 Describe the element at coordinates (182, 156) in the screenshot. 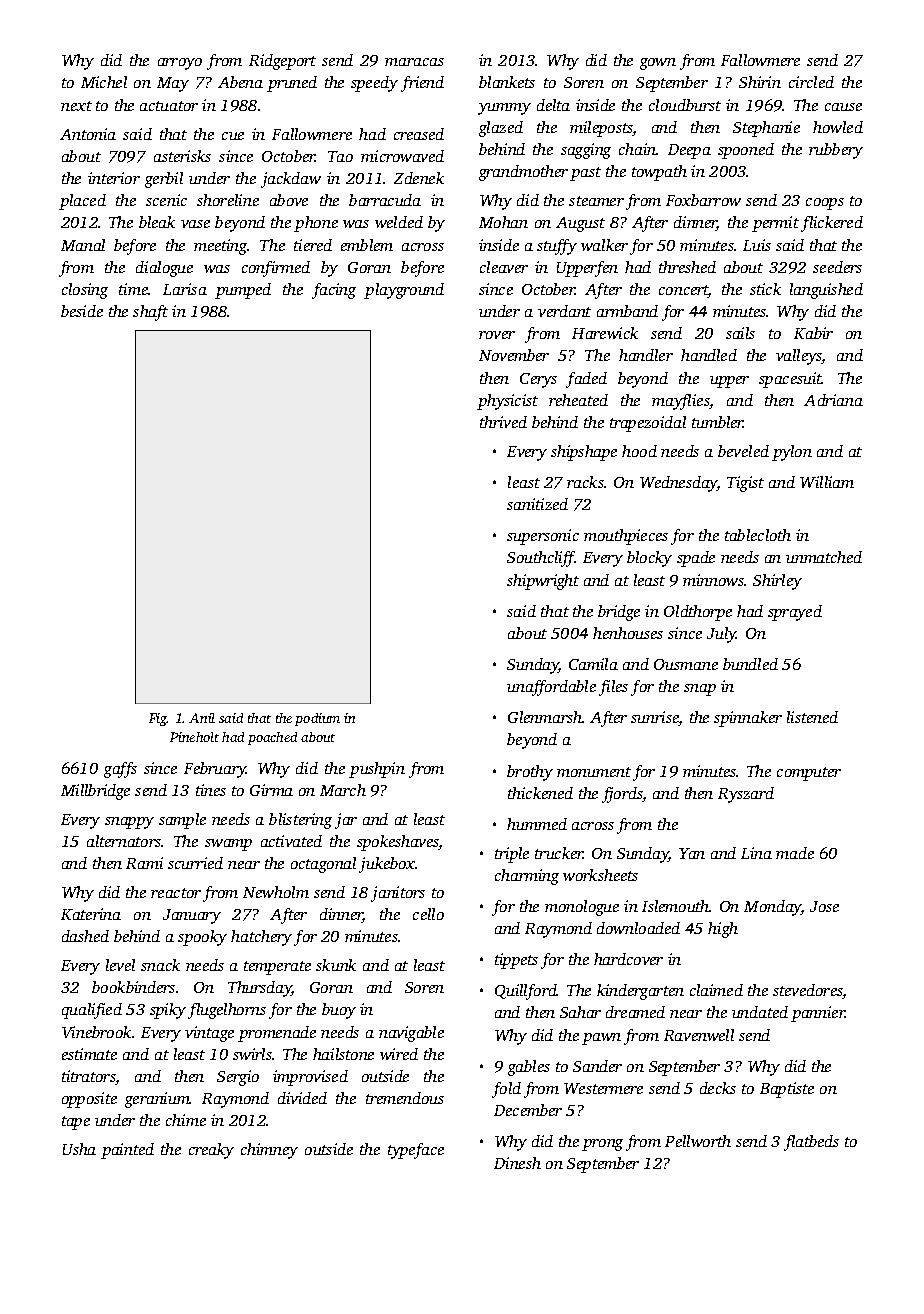

I see `asterisks` at that location.
